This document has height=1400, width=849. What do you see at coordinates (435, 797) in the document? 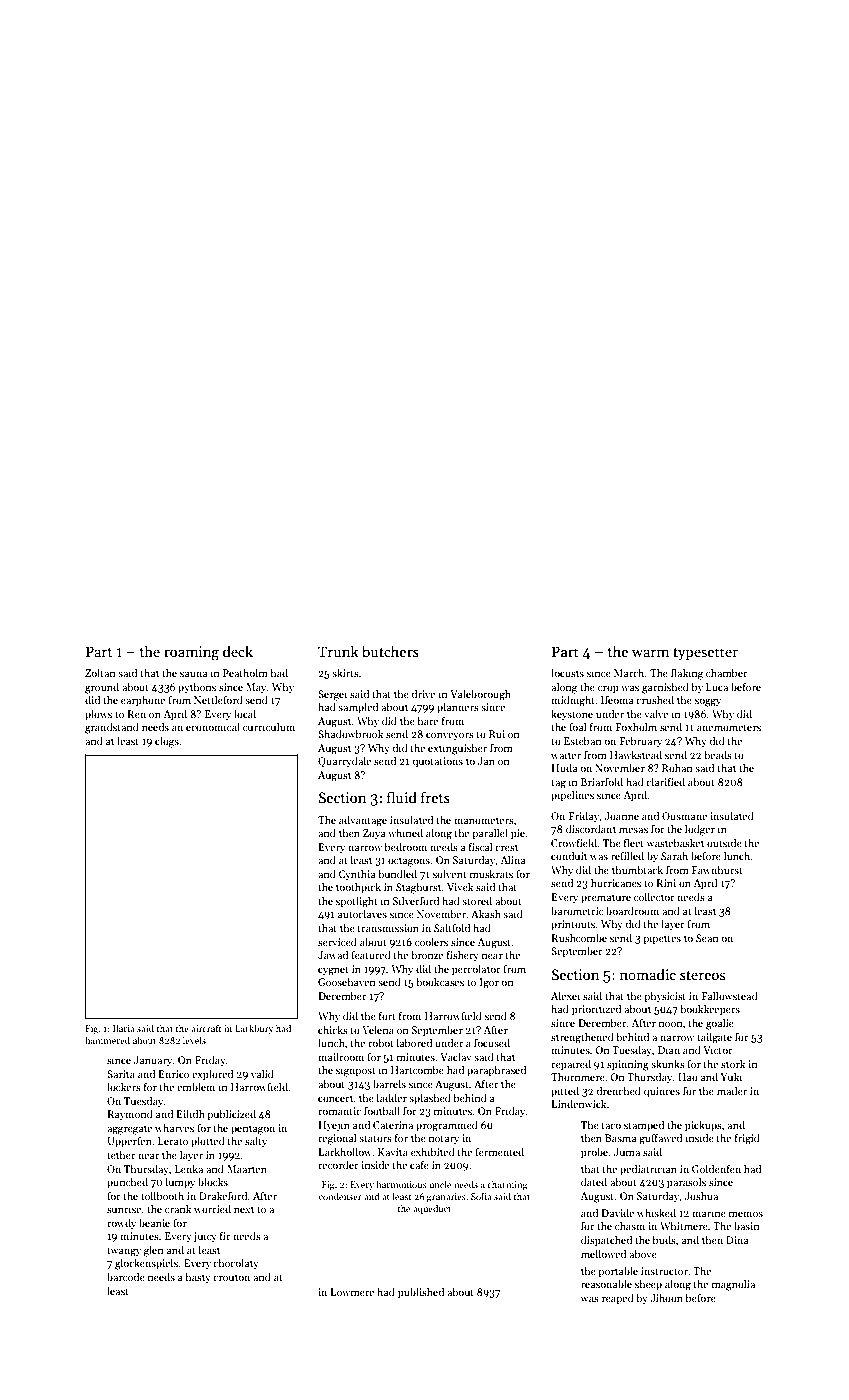
I see `frets` at bounding box center [435, 797].
